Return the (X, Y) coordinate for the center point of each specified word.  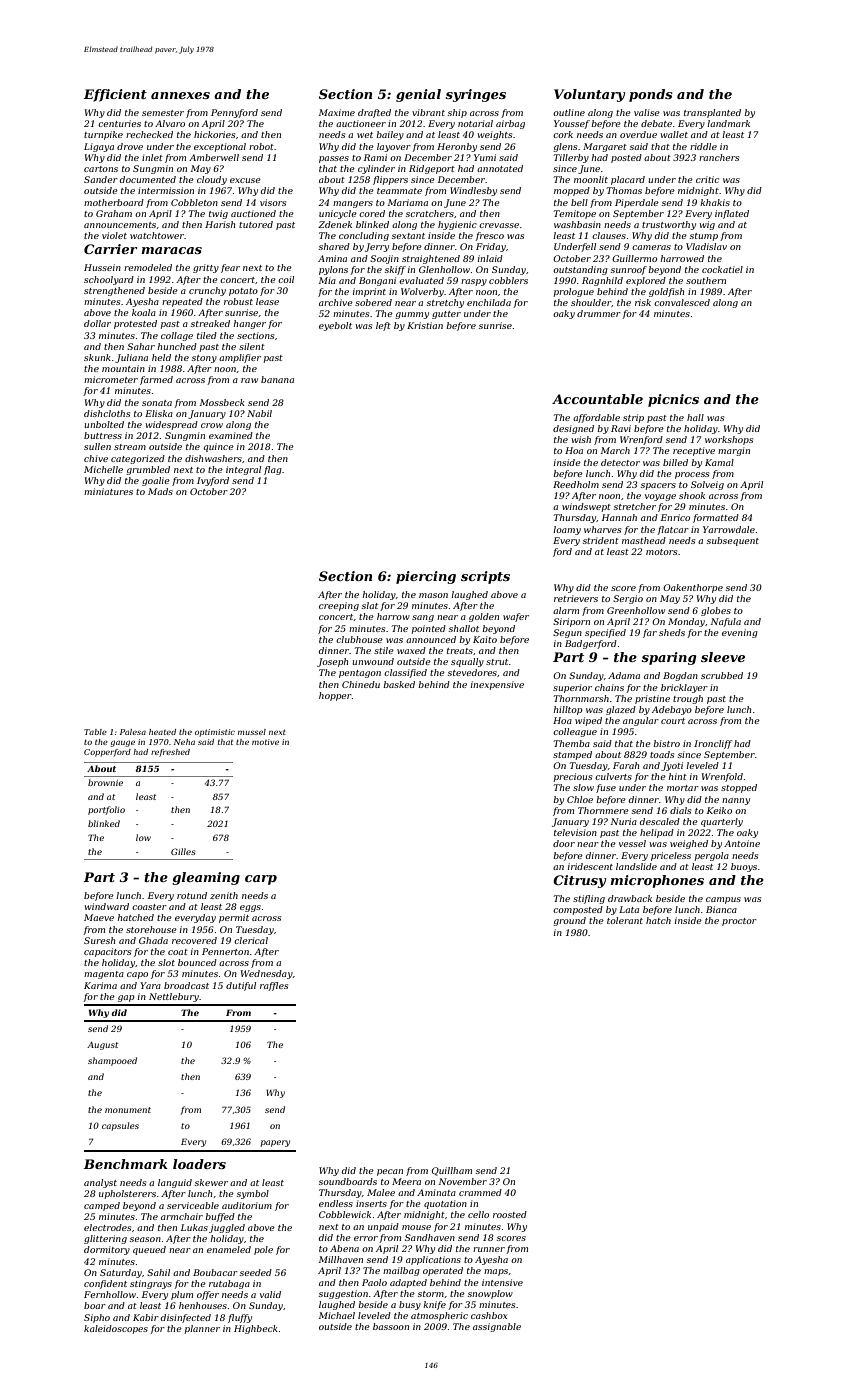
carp (261, 880)
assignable (497, 1327)
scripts (485, 577)
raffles (274, 986)
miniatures (108, 491)
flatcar (673, 530)
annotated (500, 168)
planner (202, 1329)
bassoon (391, 1326)
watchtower (157, 235)
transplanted (712, 113)
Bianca (721, 909)
